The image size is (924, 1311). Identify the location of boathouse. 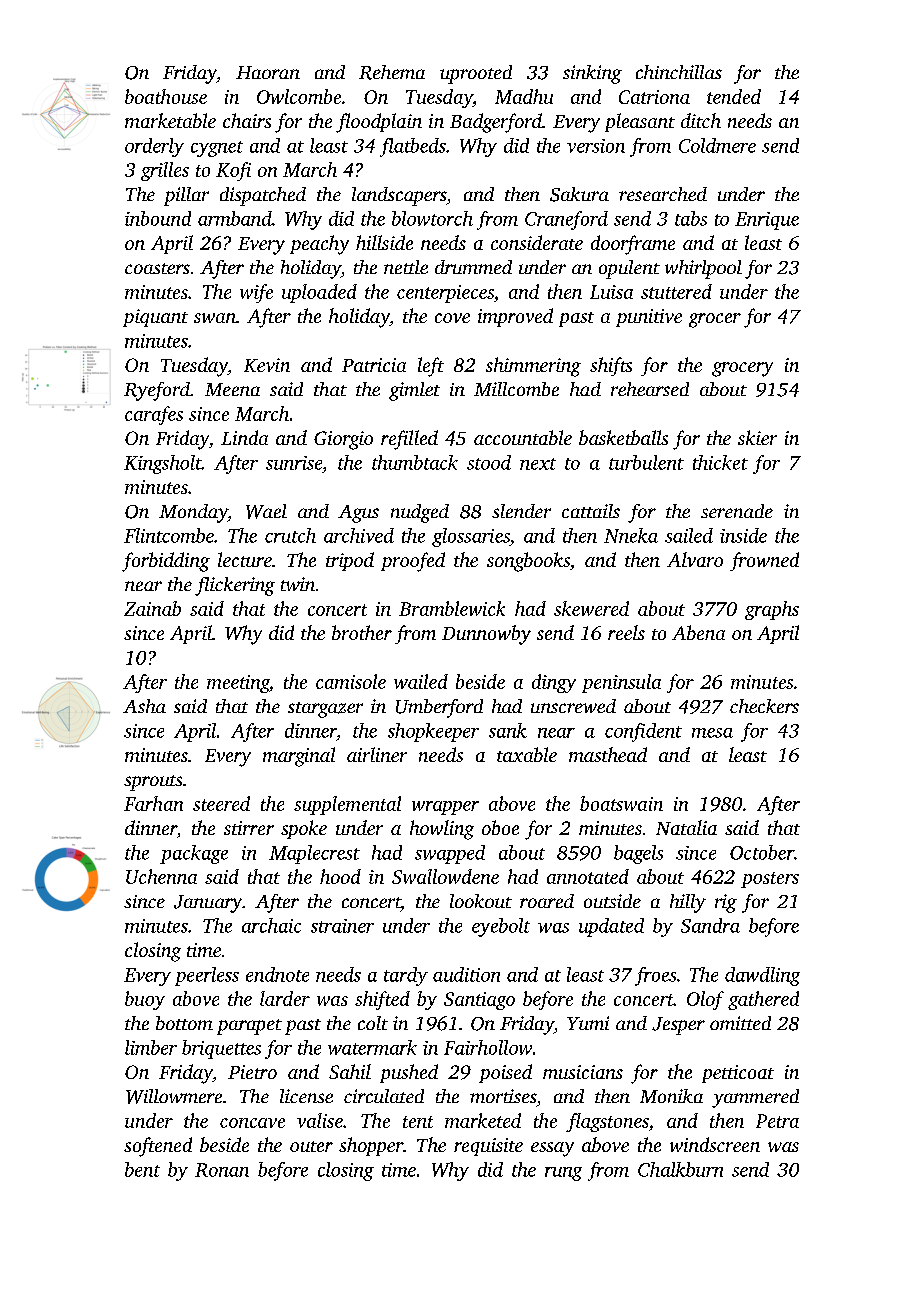
(166, 96).
